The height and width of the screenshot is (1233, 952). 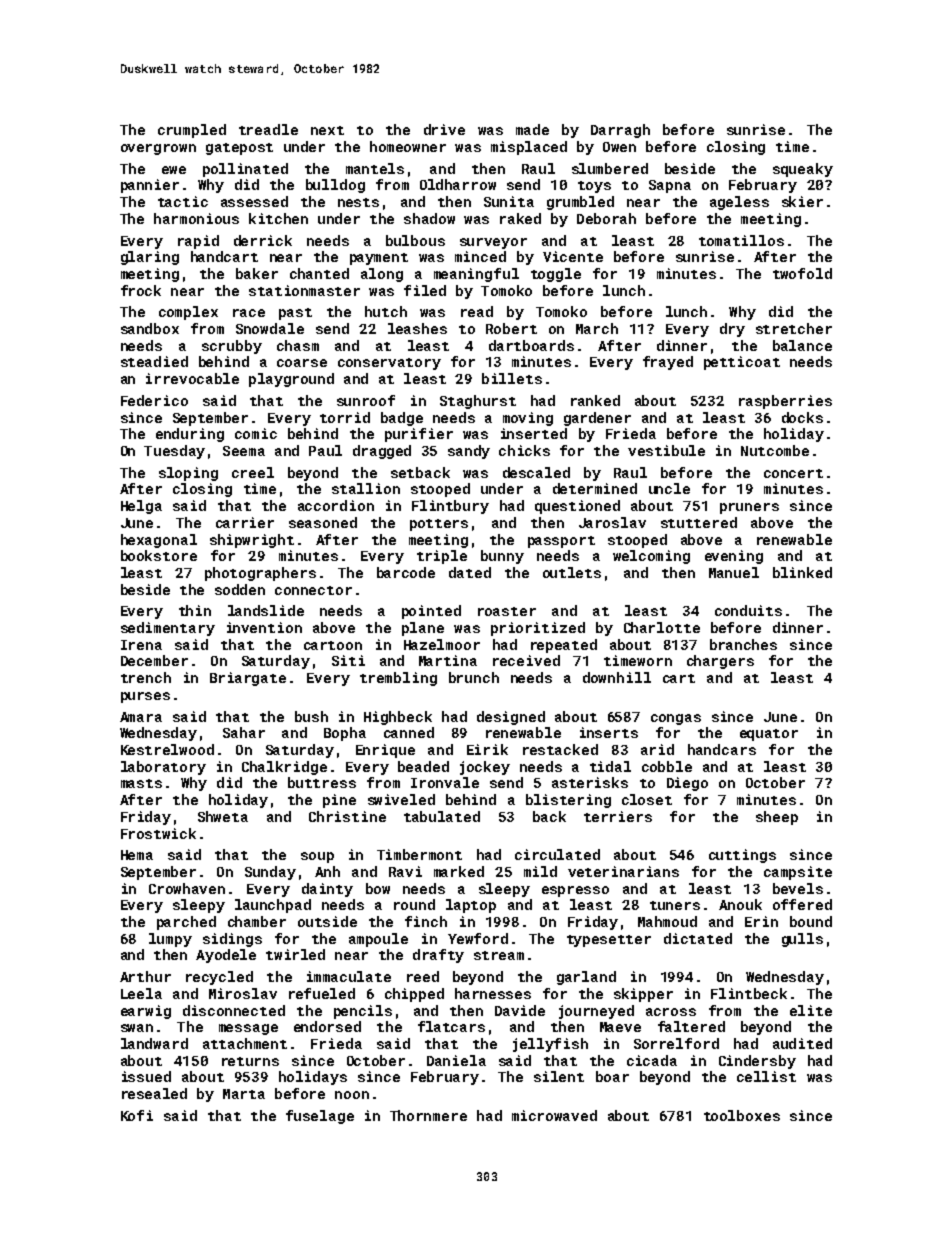 What do you see at coordinates (244, 1094) in the screenshot?
I see `Marta` at bounding box center [244, 1094].
